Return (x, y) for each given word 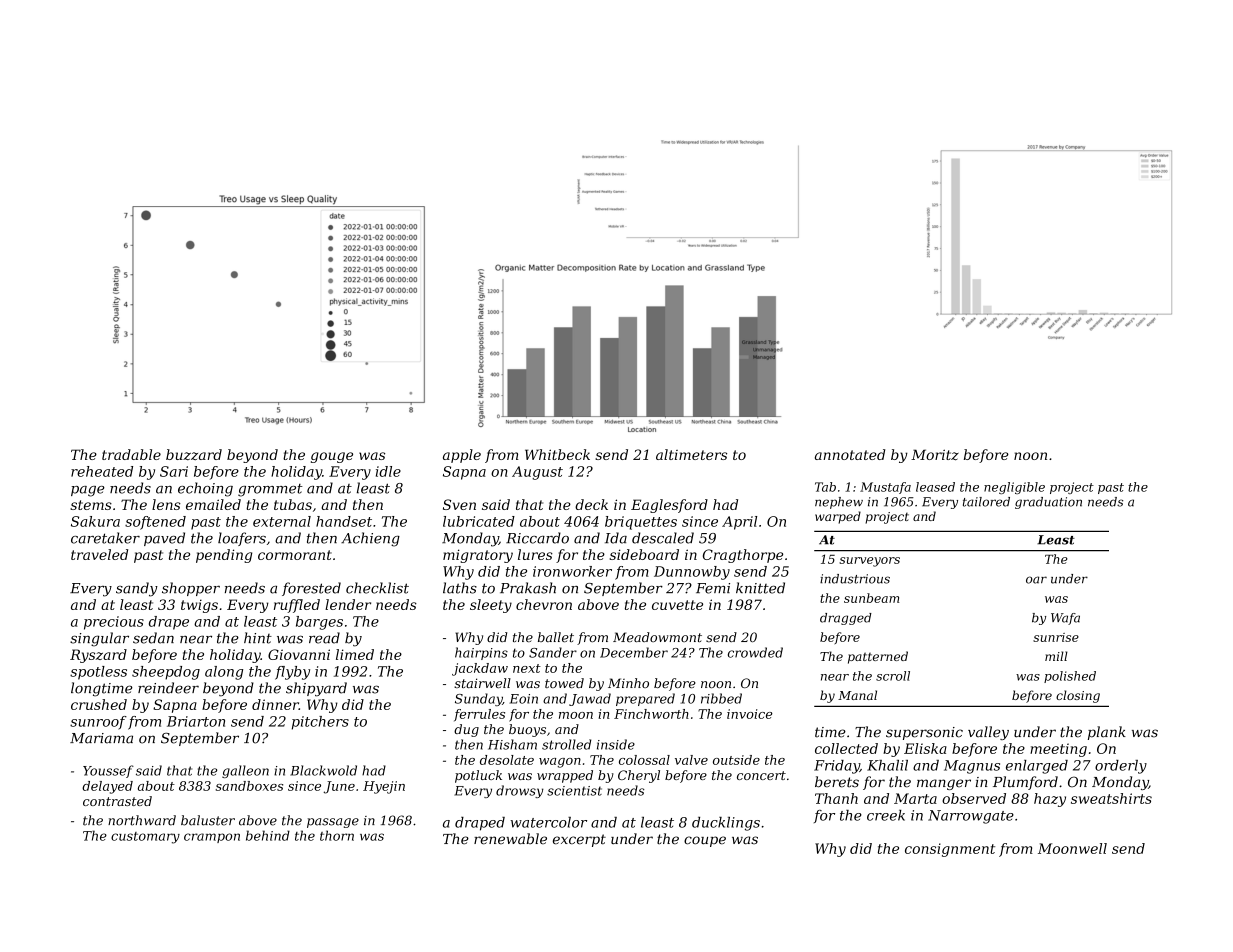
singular (99, 639)
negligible (1014, 488)
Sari (174, 471)
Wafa (1065, 619)
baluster (208, 820)
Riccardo (537, 538)
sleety (491, 606)
